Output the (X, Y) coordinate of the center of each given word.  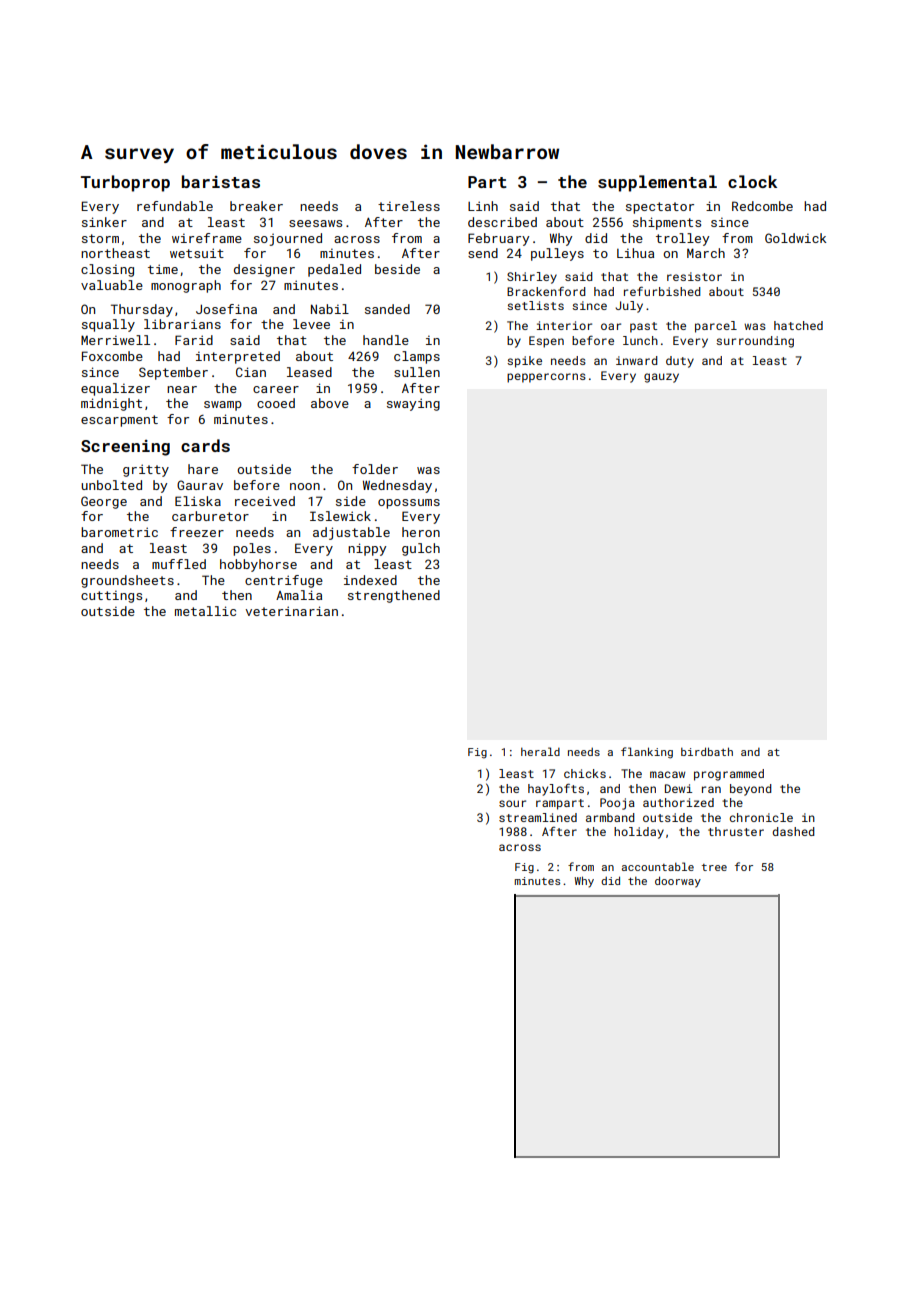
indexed (370, 580)
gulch (421, 549)
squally (108, 325)
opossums (409, 504)
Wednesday (397, 486)
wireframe (207, 238)
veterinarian (292, 611)
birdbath (707, 751)
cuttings (111, 596)
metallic (205, 611)
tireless (409, 206)
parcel (716, 327)
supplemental (657, 183)
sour (512, 803)
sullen (417, 372)
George (104, 502)
